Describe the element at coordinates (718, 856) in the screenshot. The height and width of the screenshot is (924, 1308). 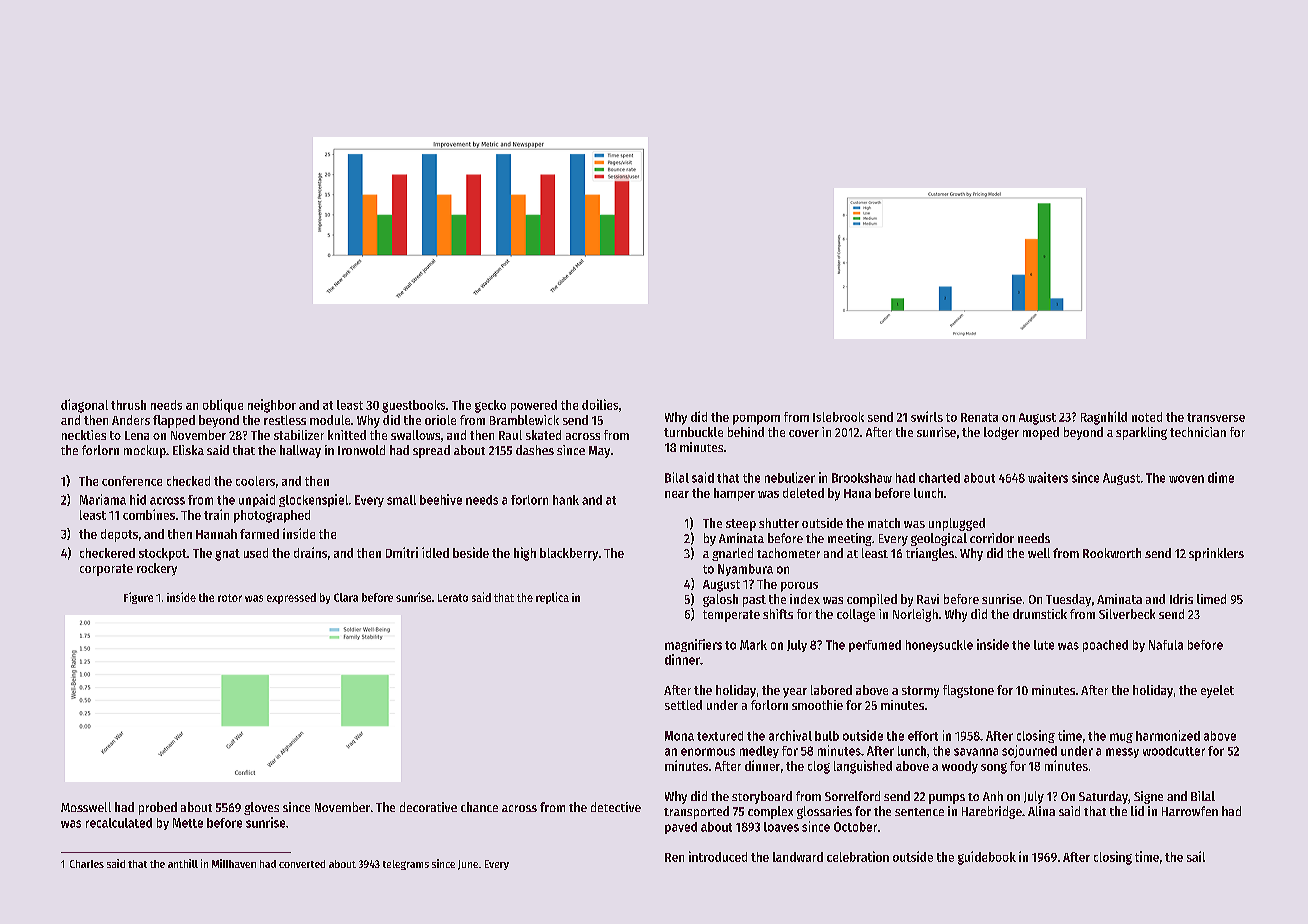
I see `introduced` at that location.
